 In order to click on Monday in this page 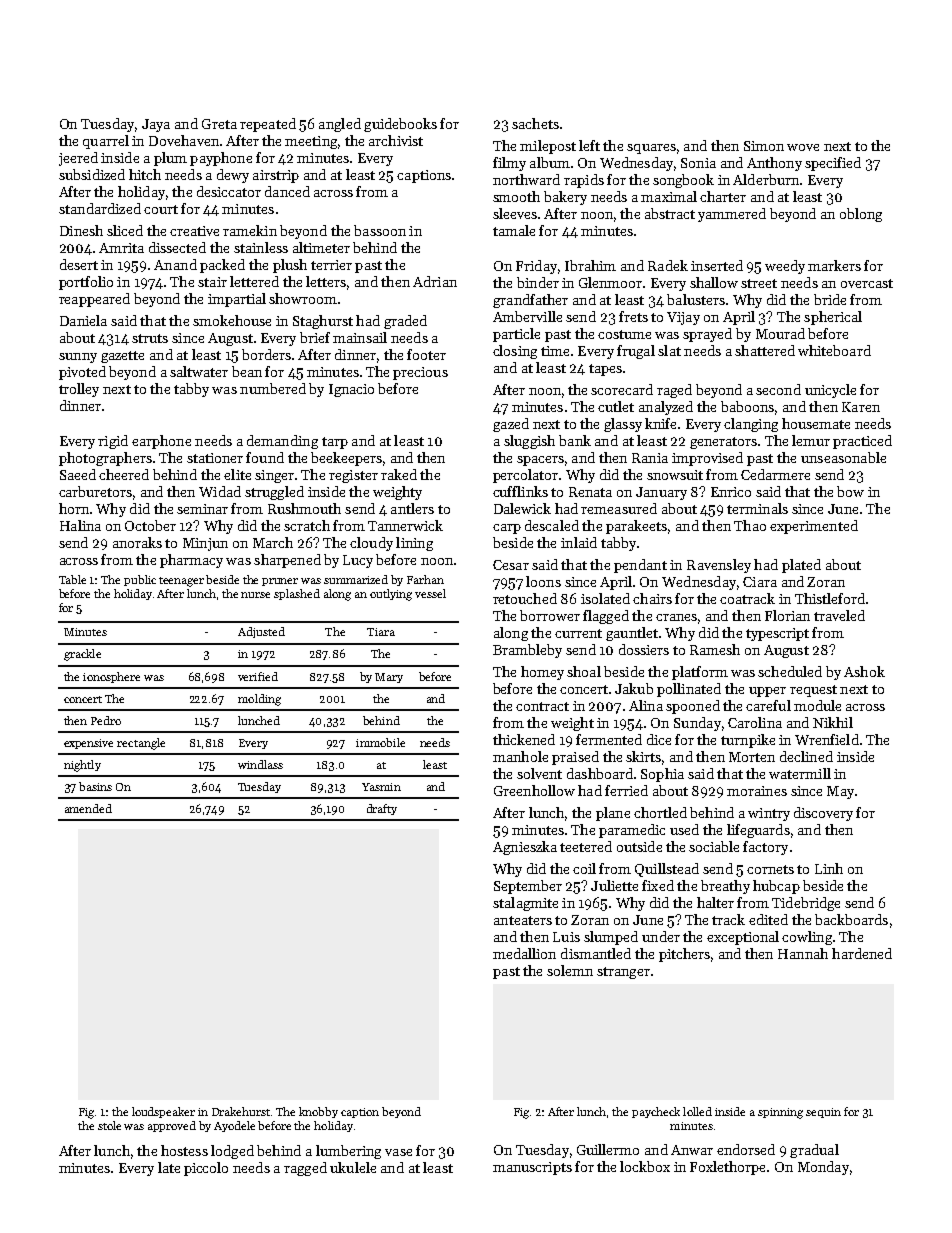, I will do `click(823, 1168)`.
